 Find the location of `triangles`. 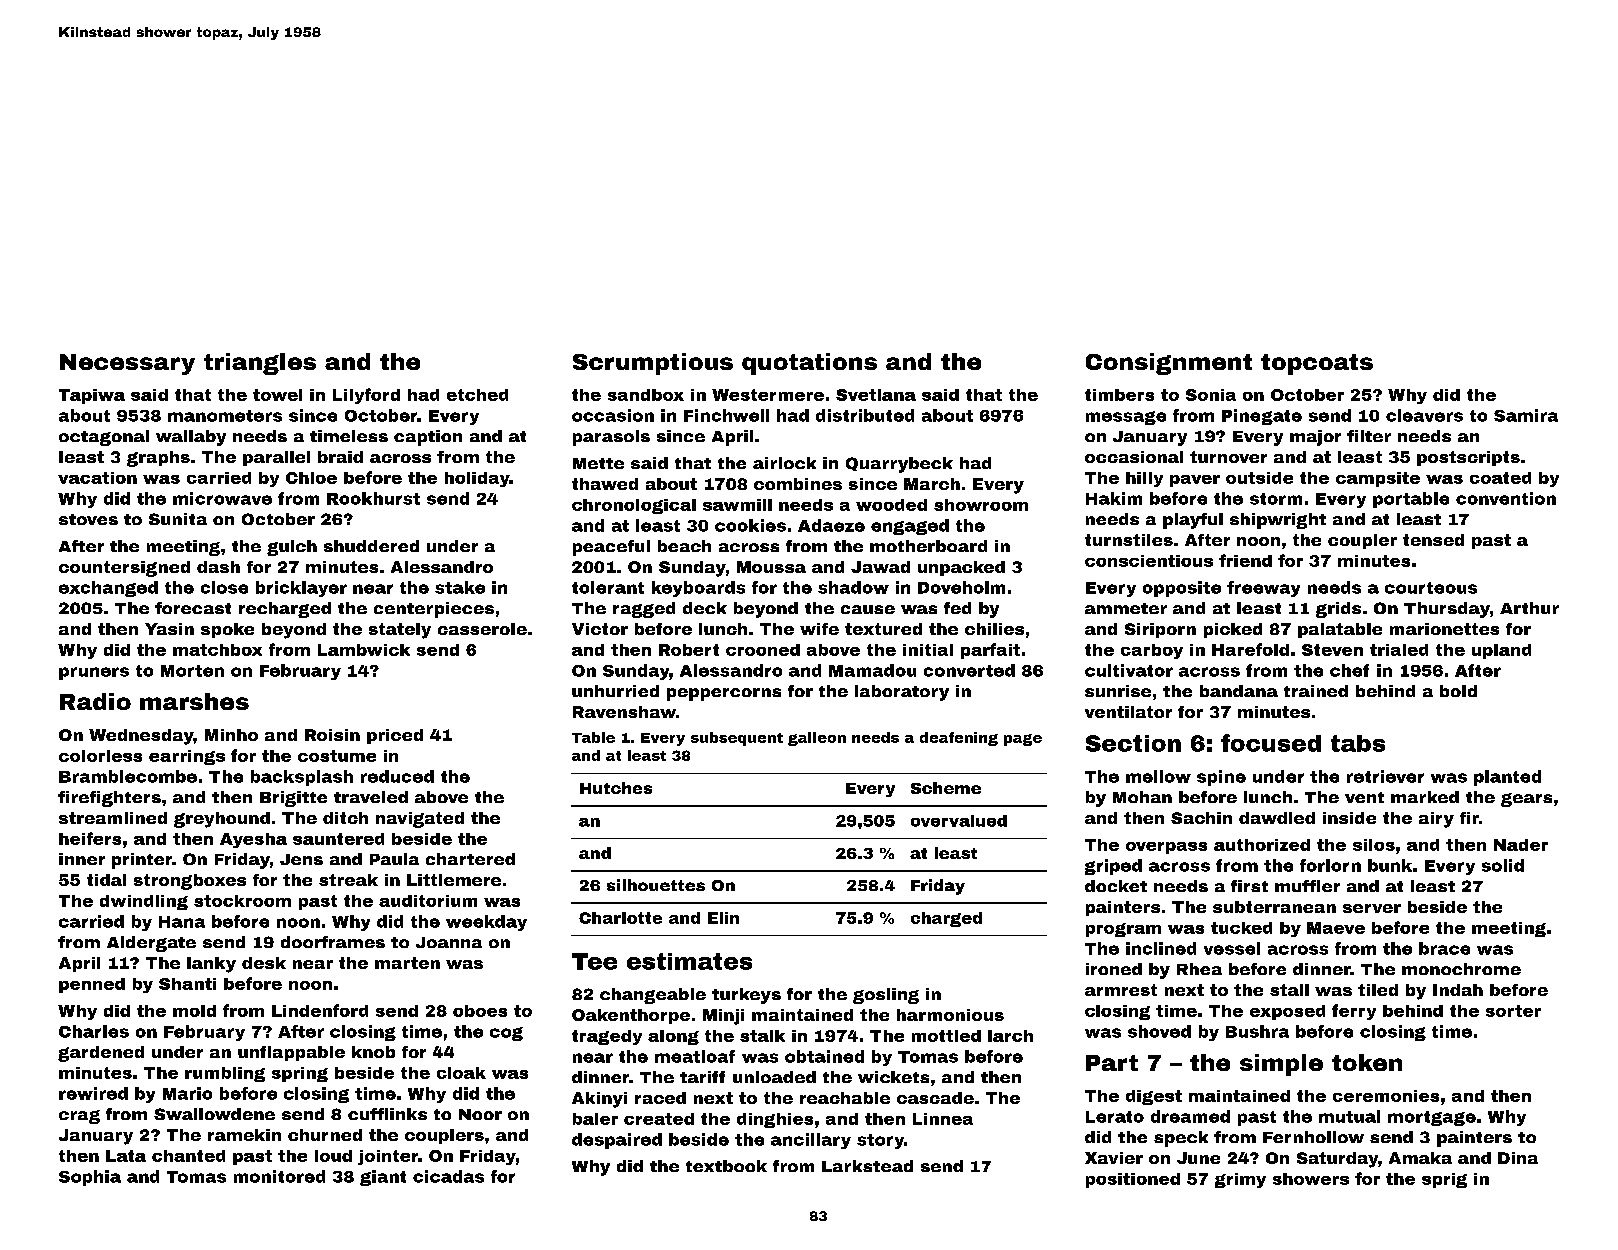

triangles is located at coordinates (260, 364).
